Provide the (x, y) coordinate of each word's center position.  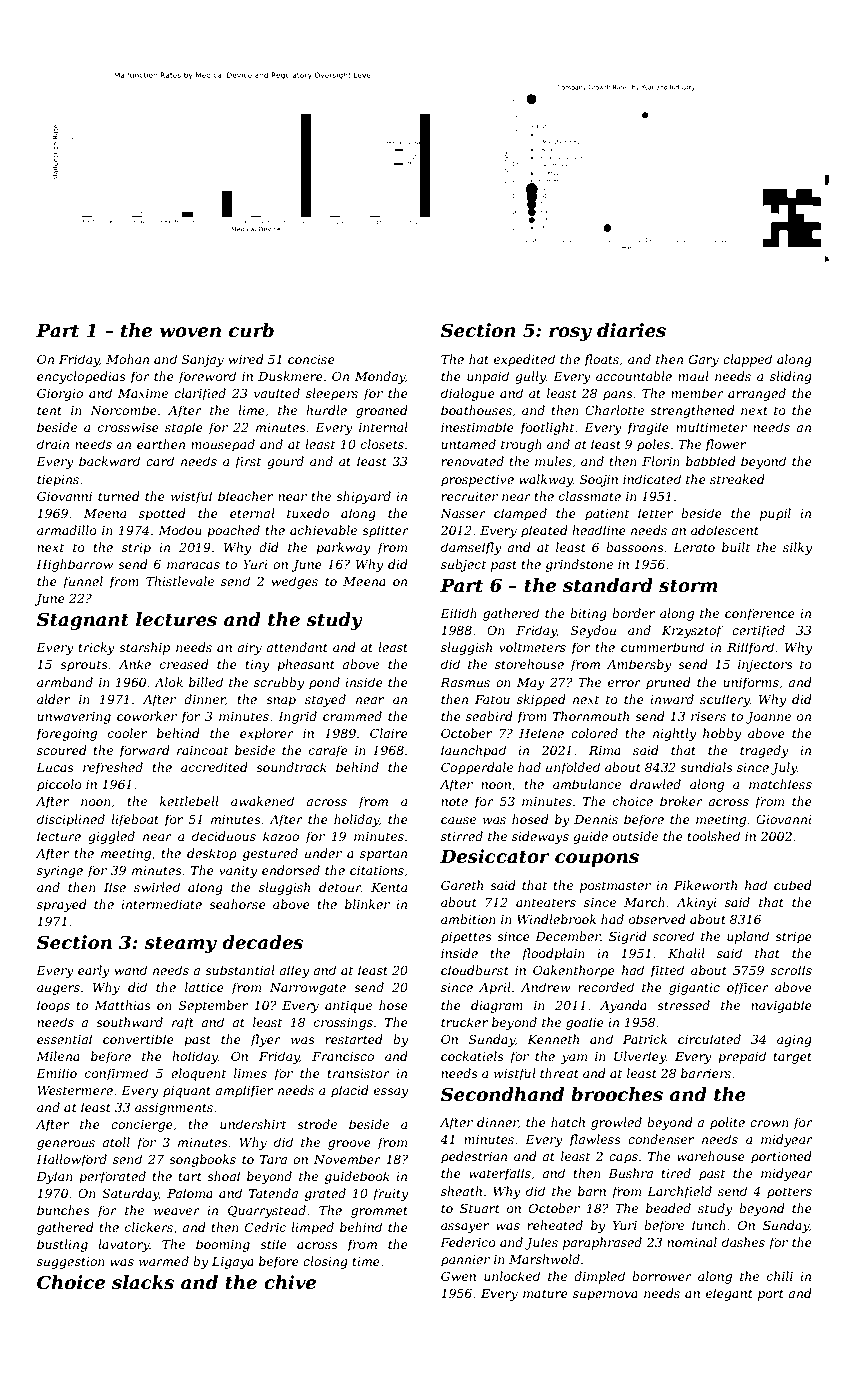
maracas (193, 565)
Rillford (750, 648)
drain (53, 444)
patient (607, 515)
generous (66, 1145)
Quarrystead (267, 1211)
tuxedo (308, 513)
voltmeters (532, 647)
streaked (737, 479)
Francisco (343, 1056)
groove (349, 1145)
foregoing (66, 734)
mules (553, 461)
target (793, 1058)
